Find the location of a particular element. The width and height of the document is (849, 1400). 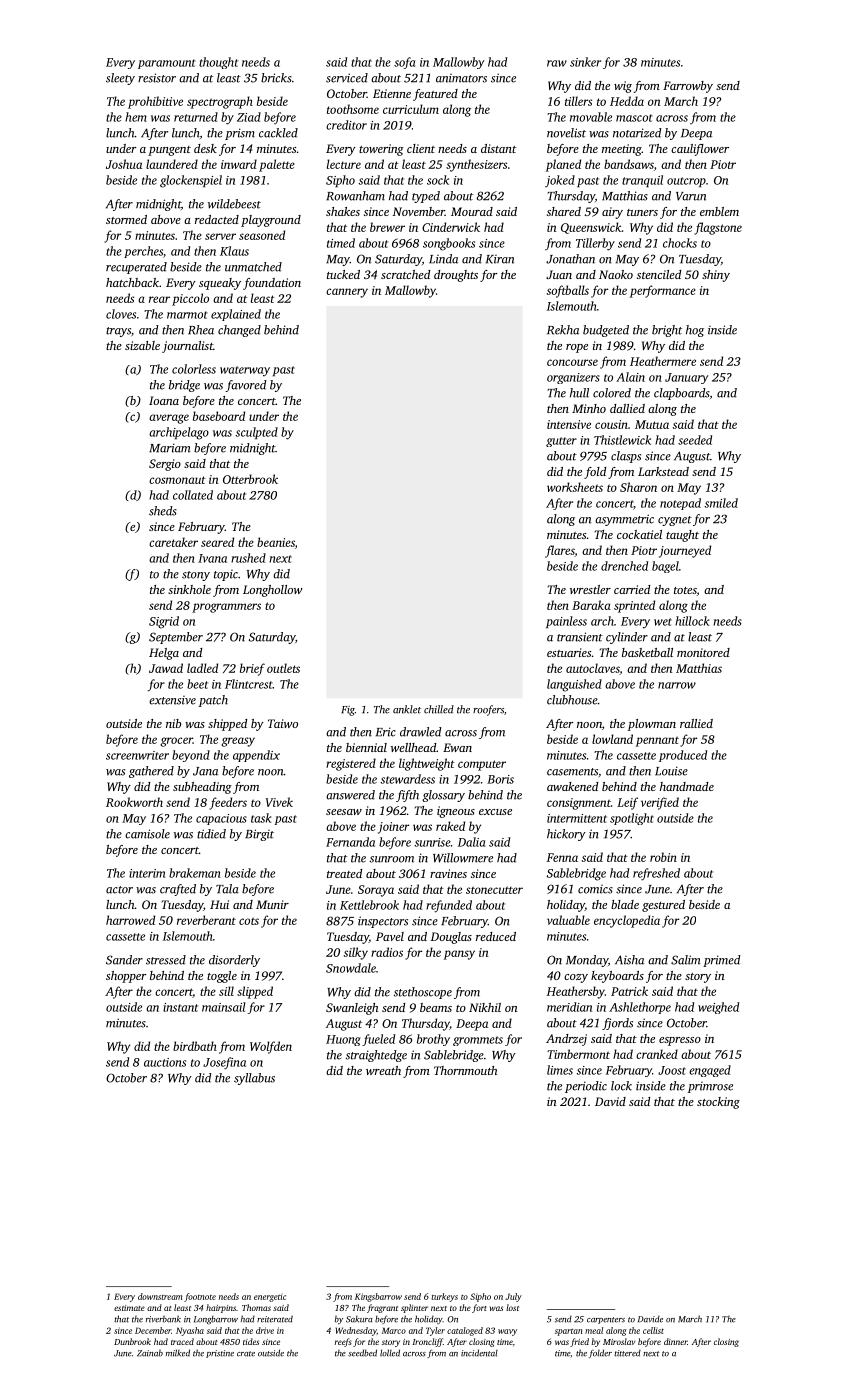

beanies is located at coordinates (276, 542).
